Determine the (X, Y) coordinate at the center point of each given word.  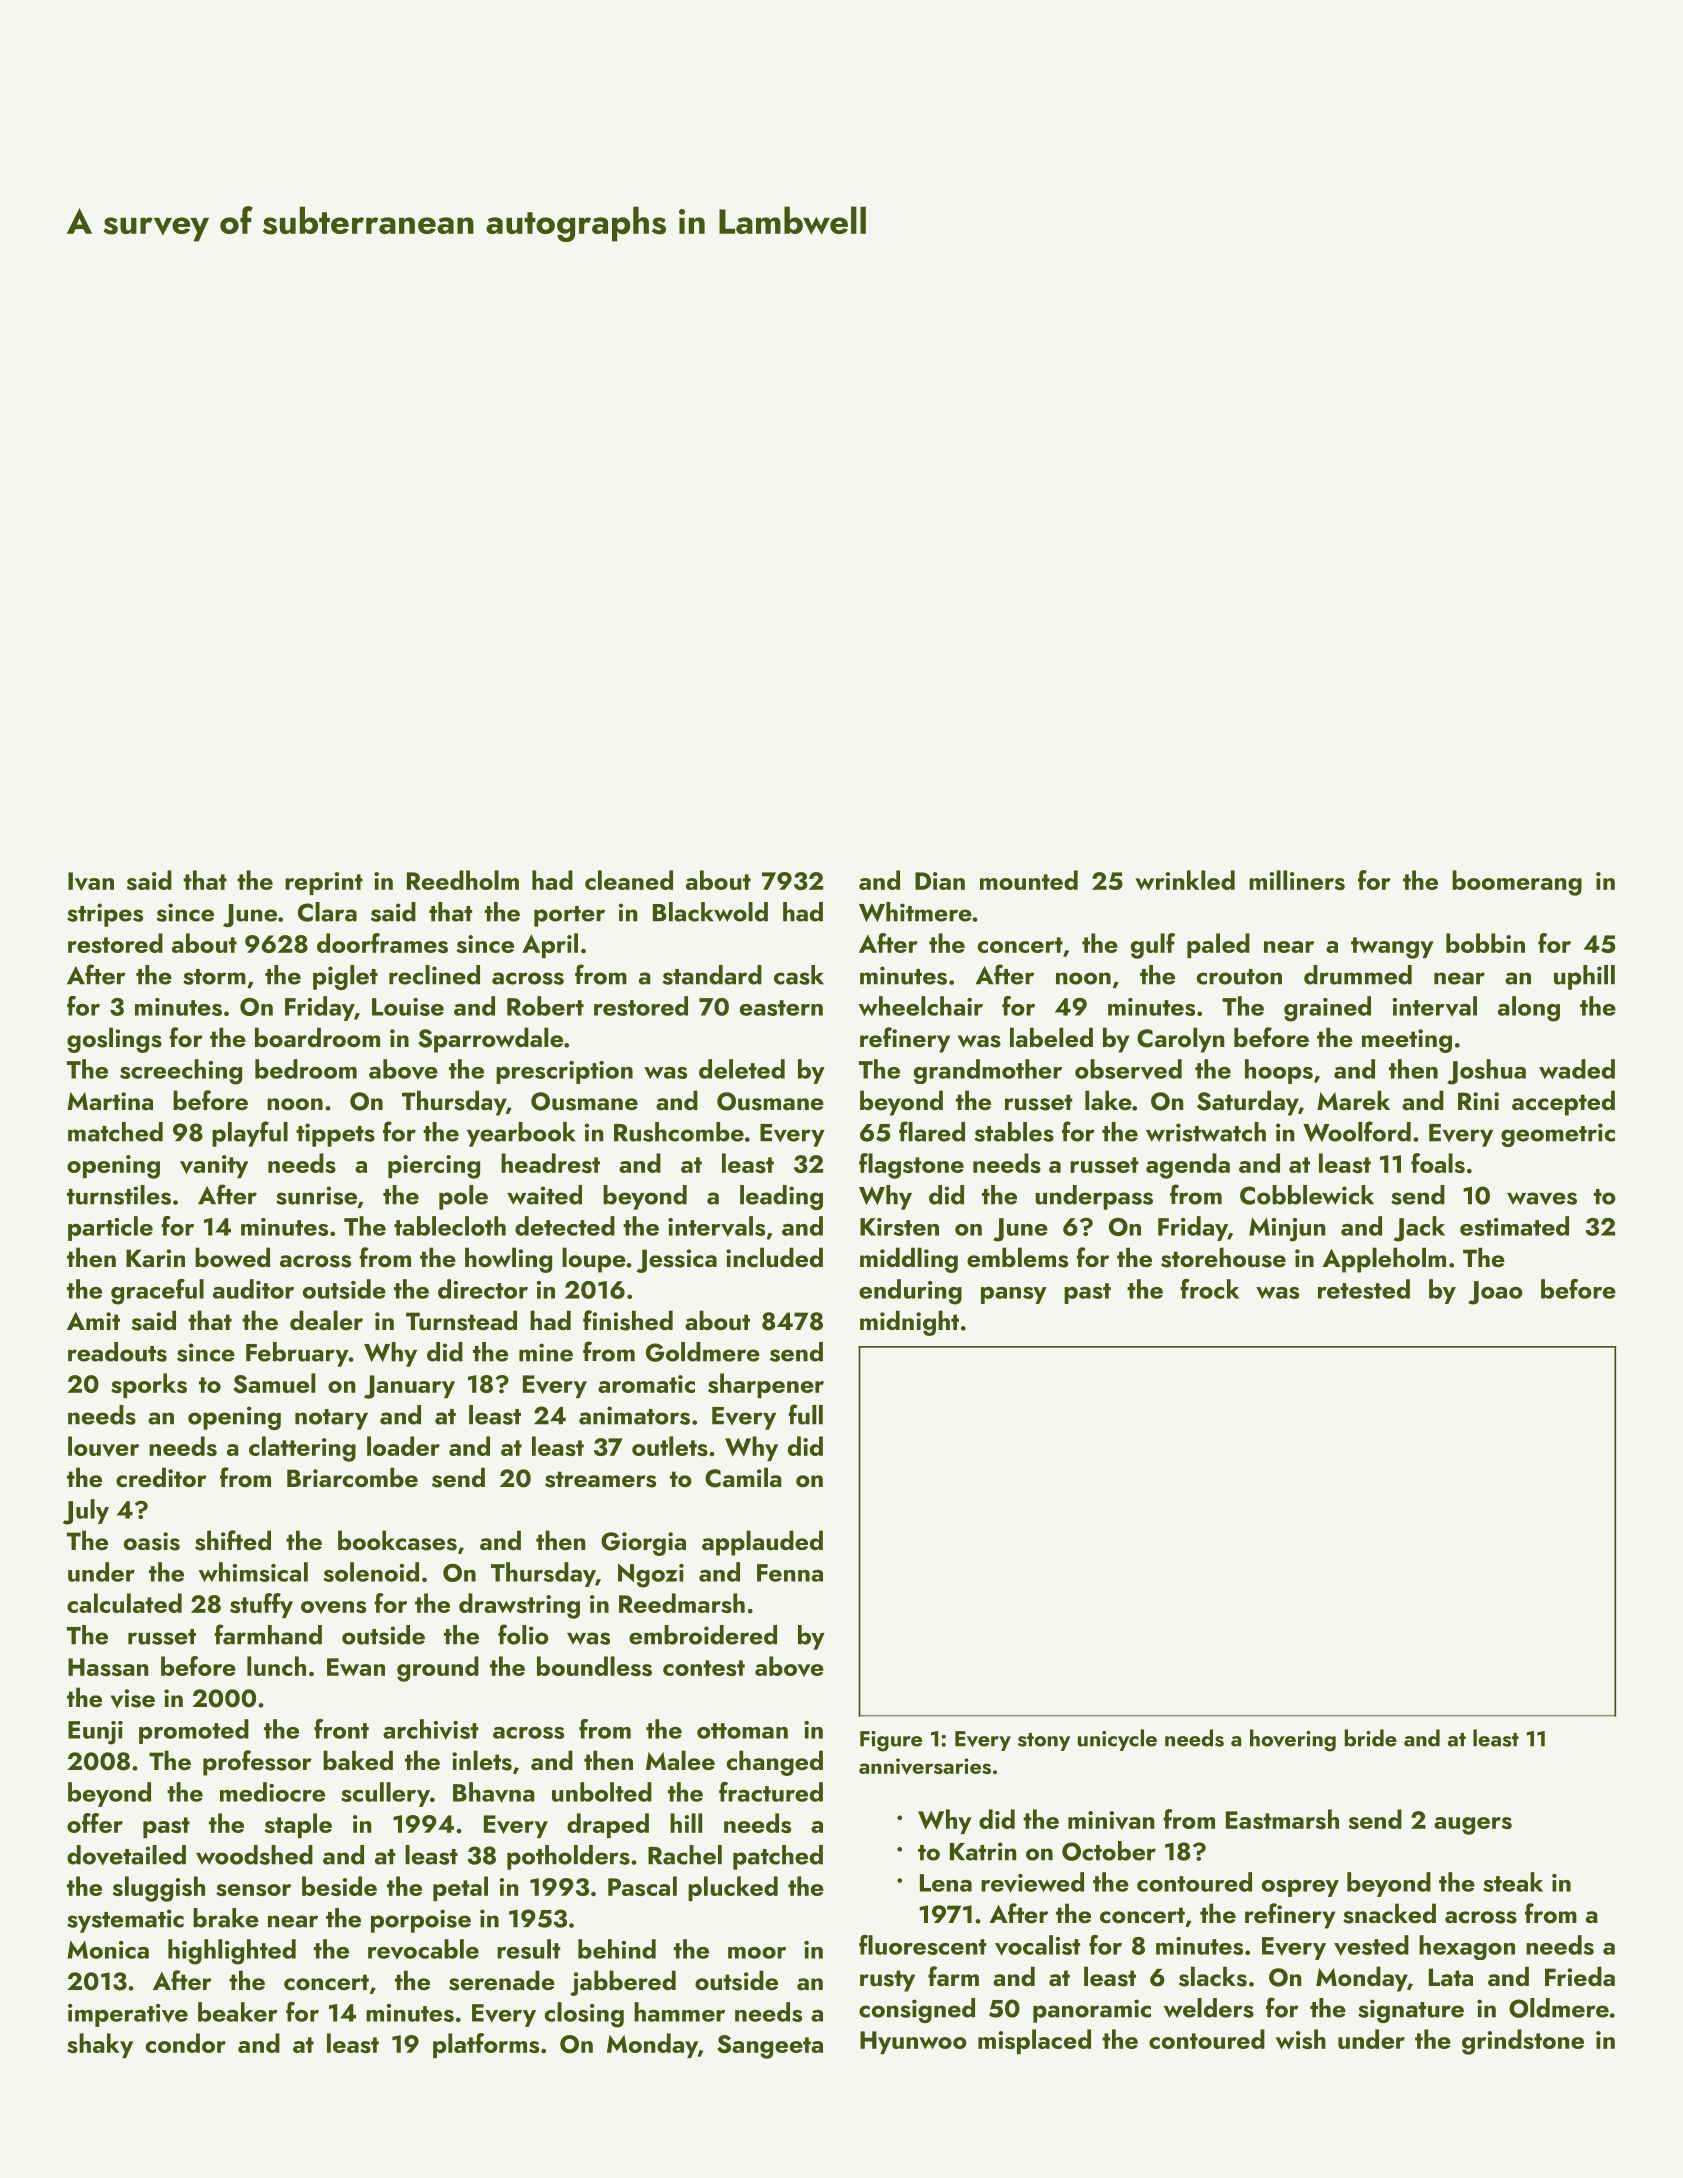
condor (186, 2043)
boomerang (1517, 883)
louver (103, 1446)
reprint (324, 883)
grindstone (1523, 2042)
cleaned (629, 880)
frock (1209, 1289)
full (805, 1414)
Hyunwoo (913, 2042)
